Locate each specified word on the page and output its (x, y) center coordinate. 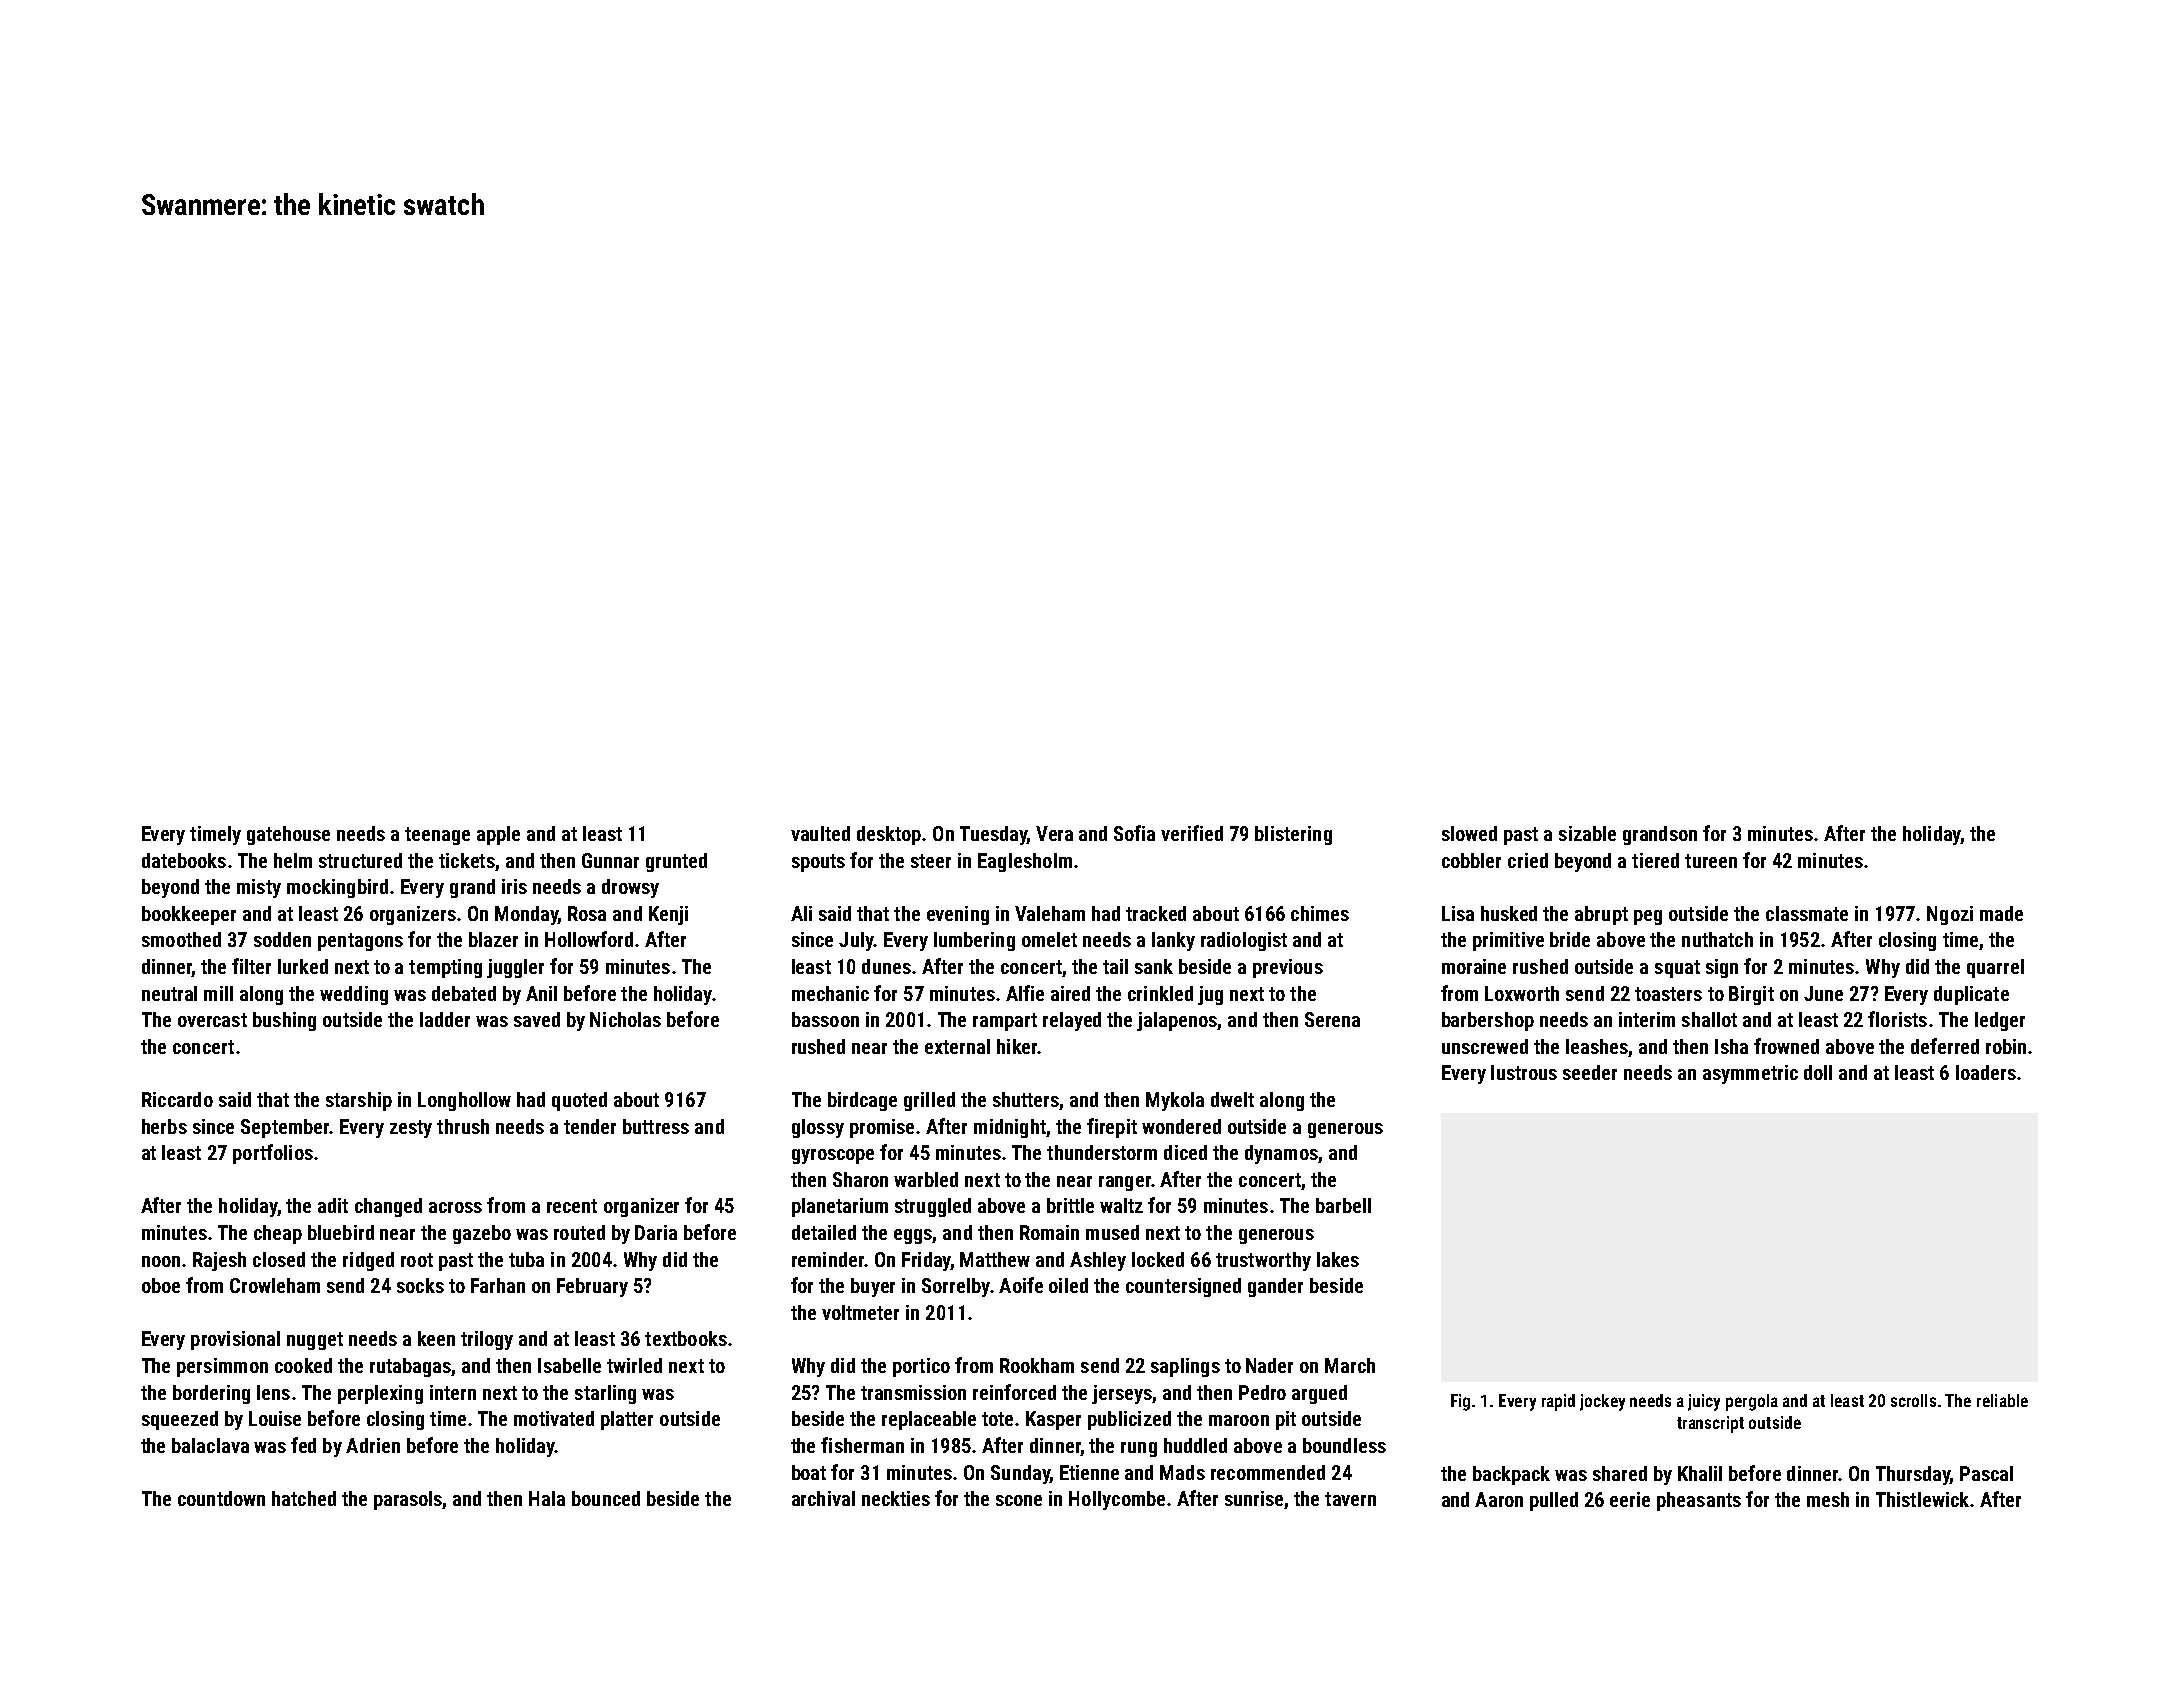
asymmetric (1750, 1074)
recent (572, 1206)
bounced (606, 1498)
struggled (933, 1207)
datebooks (184, 860)
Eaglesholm (1025, 862)
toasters (1668, 994)
